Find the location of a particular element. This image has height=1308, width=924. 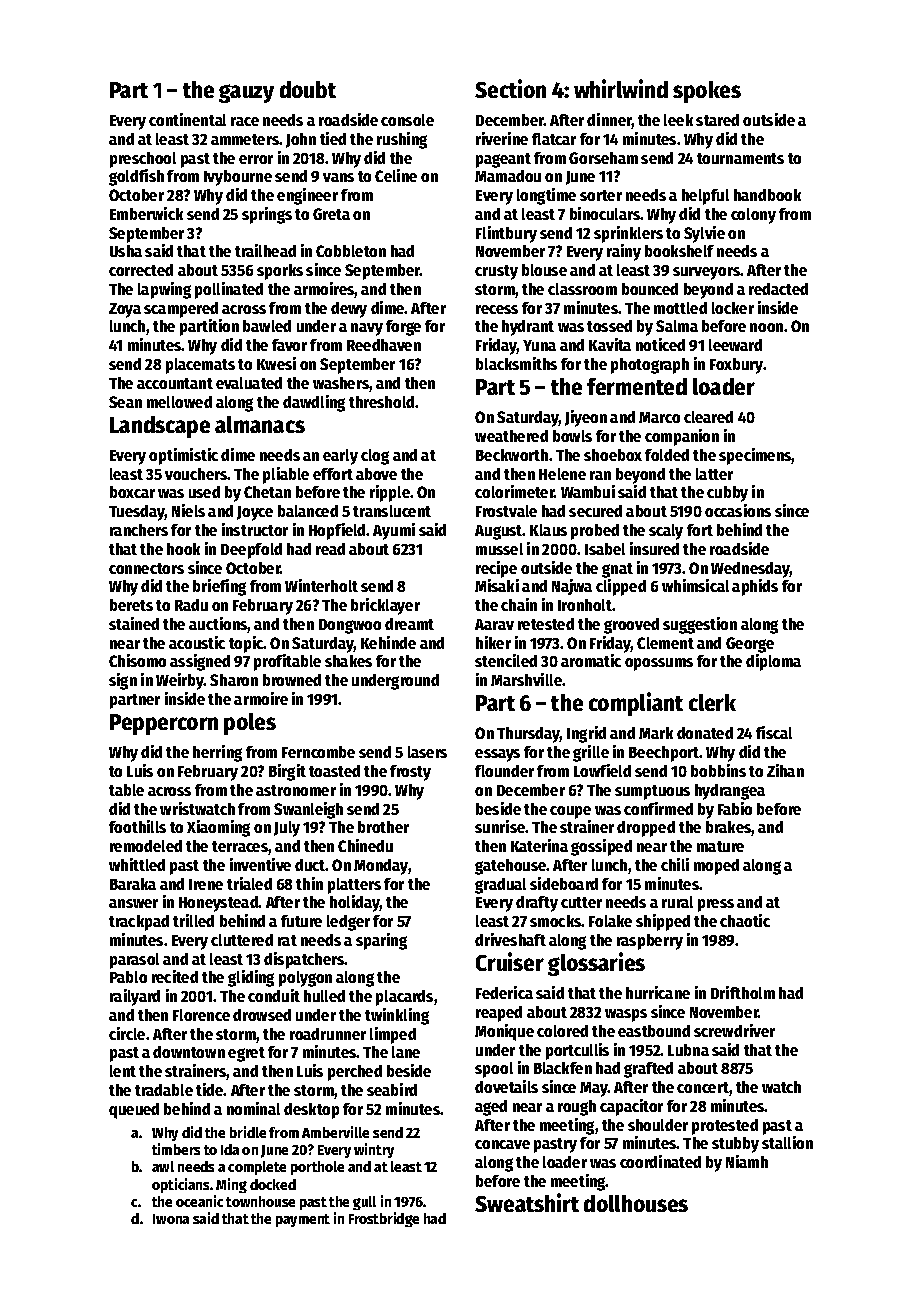

recited is located at coordinates (175, 976).
